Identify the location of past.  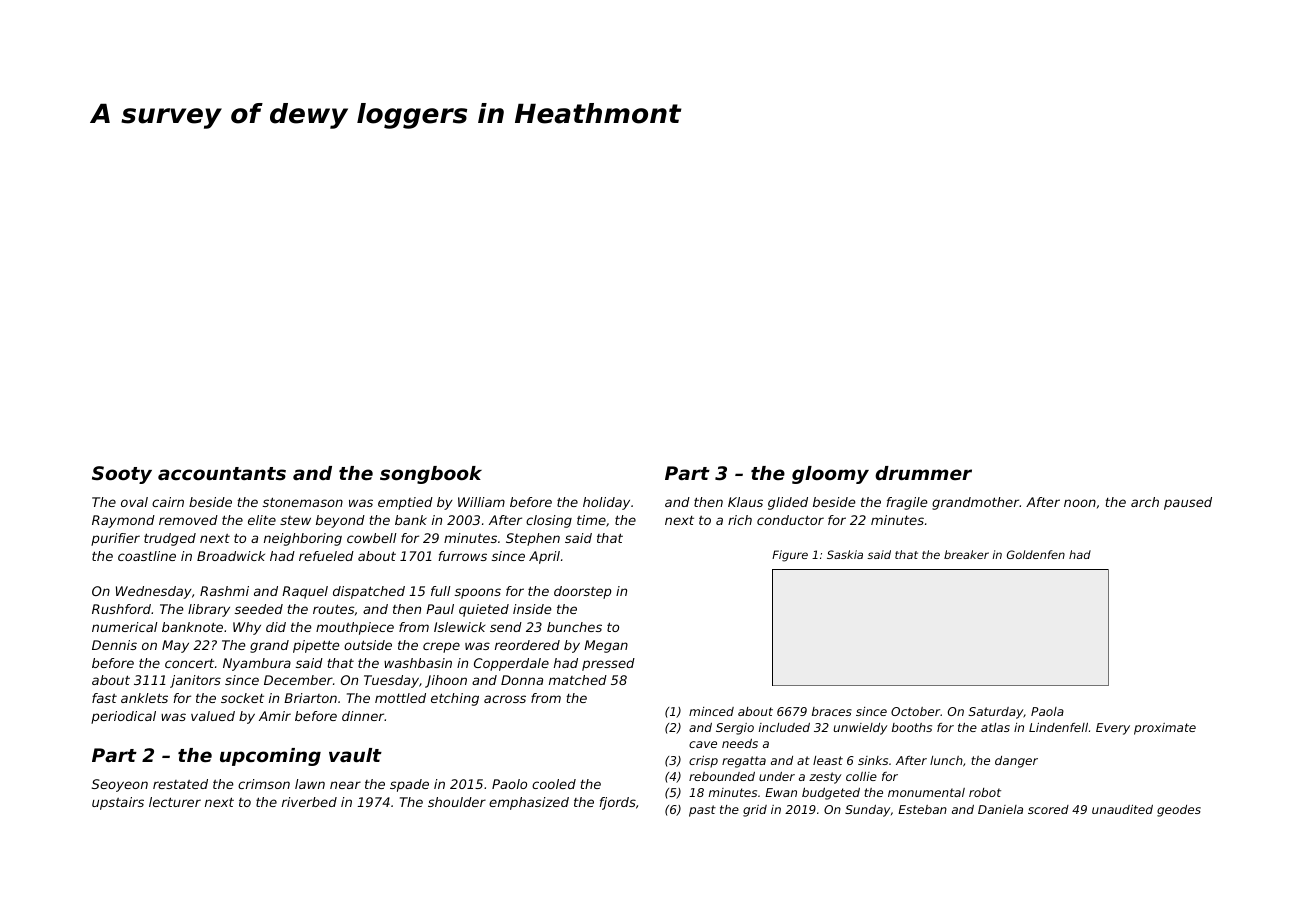
(702, 811).
